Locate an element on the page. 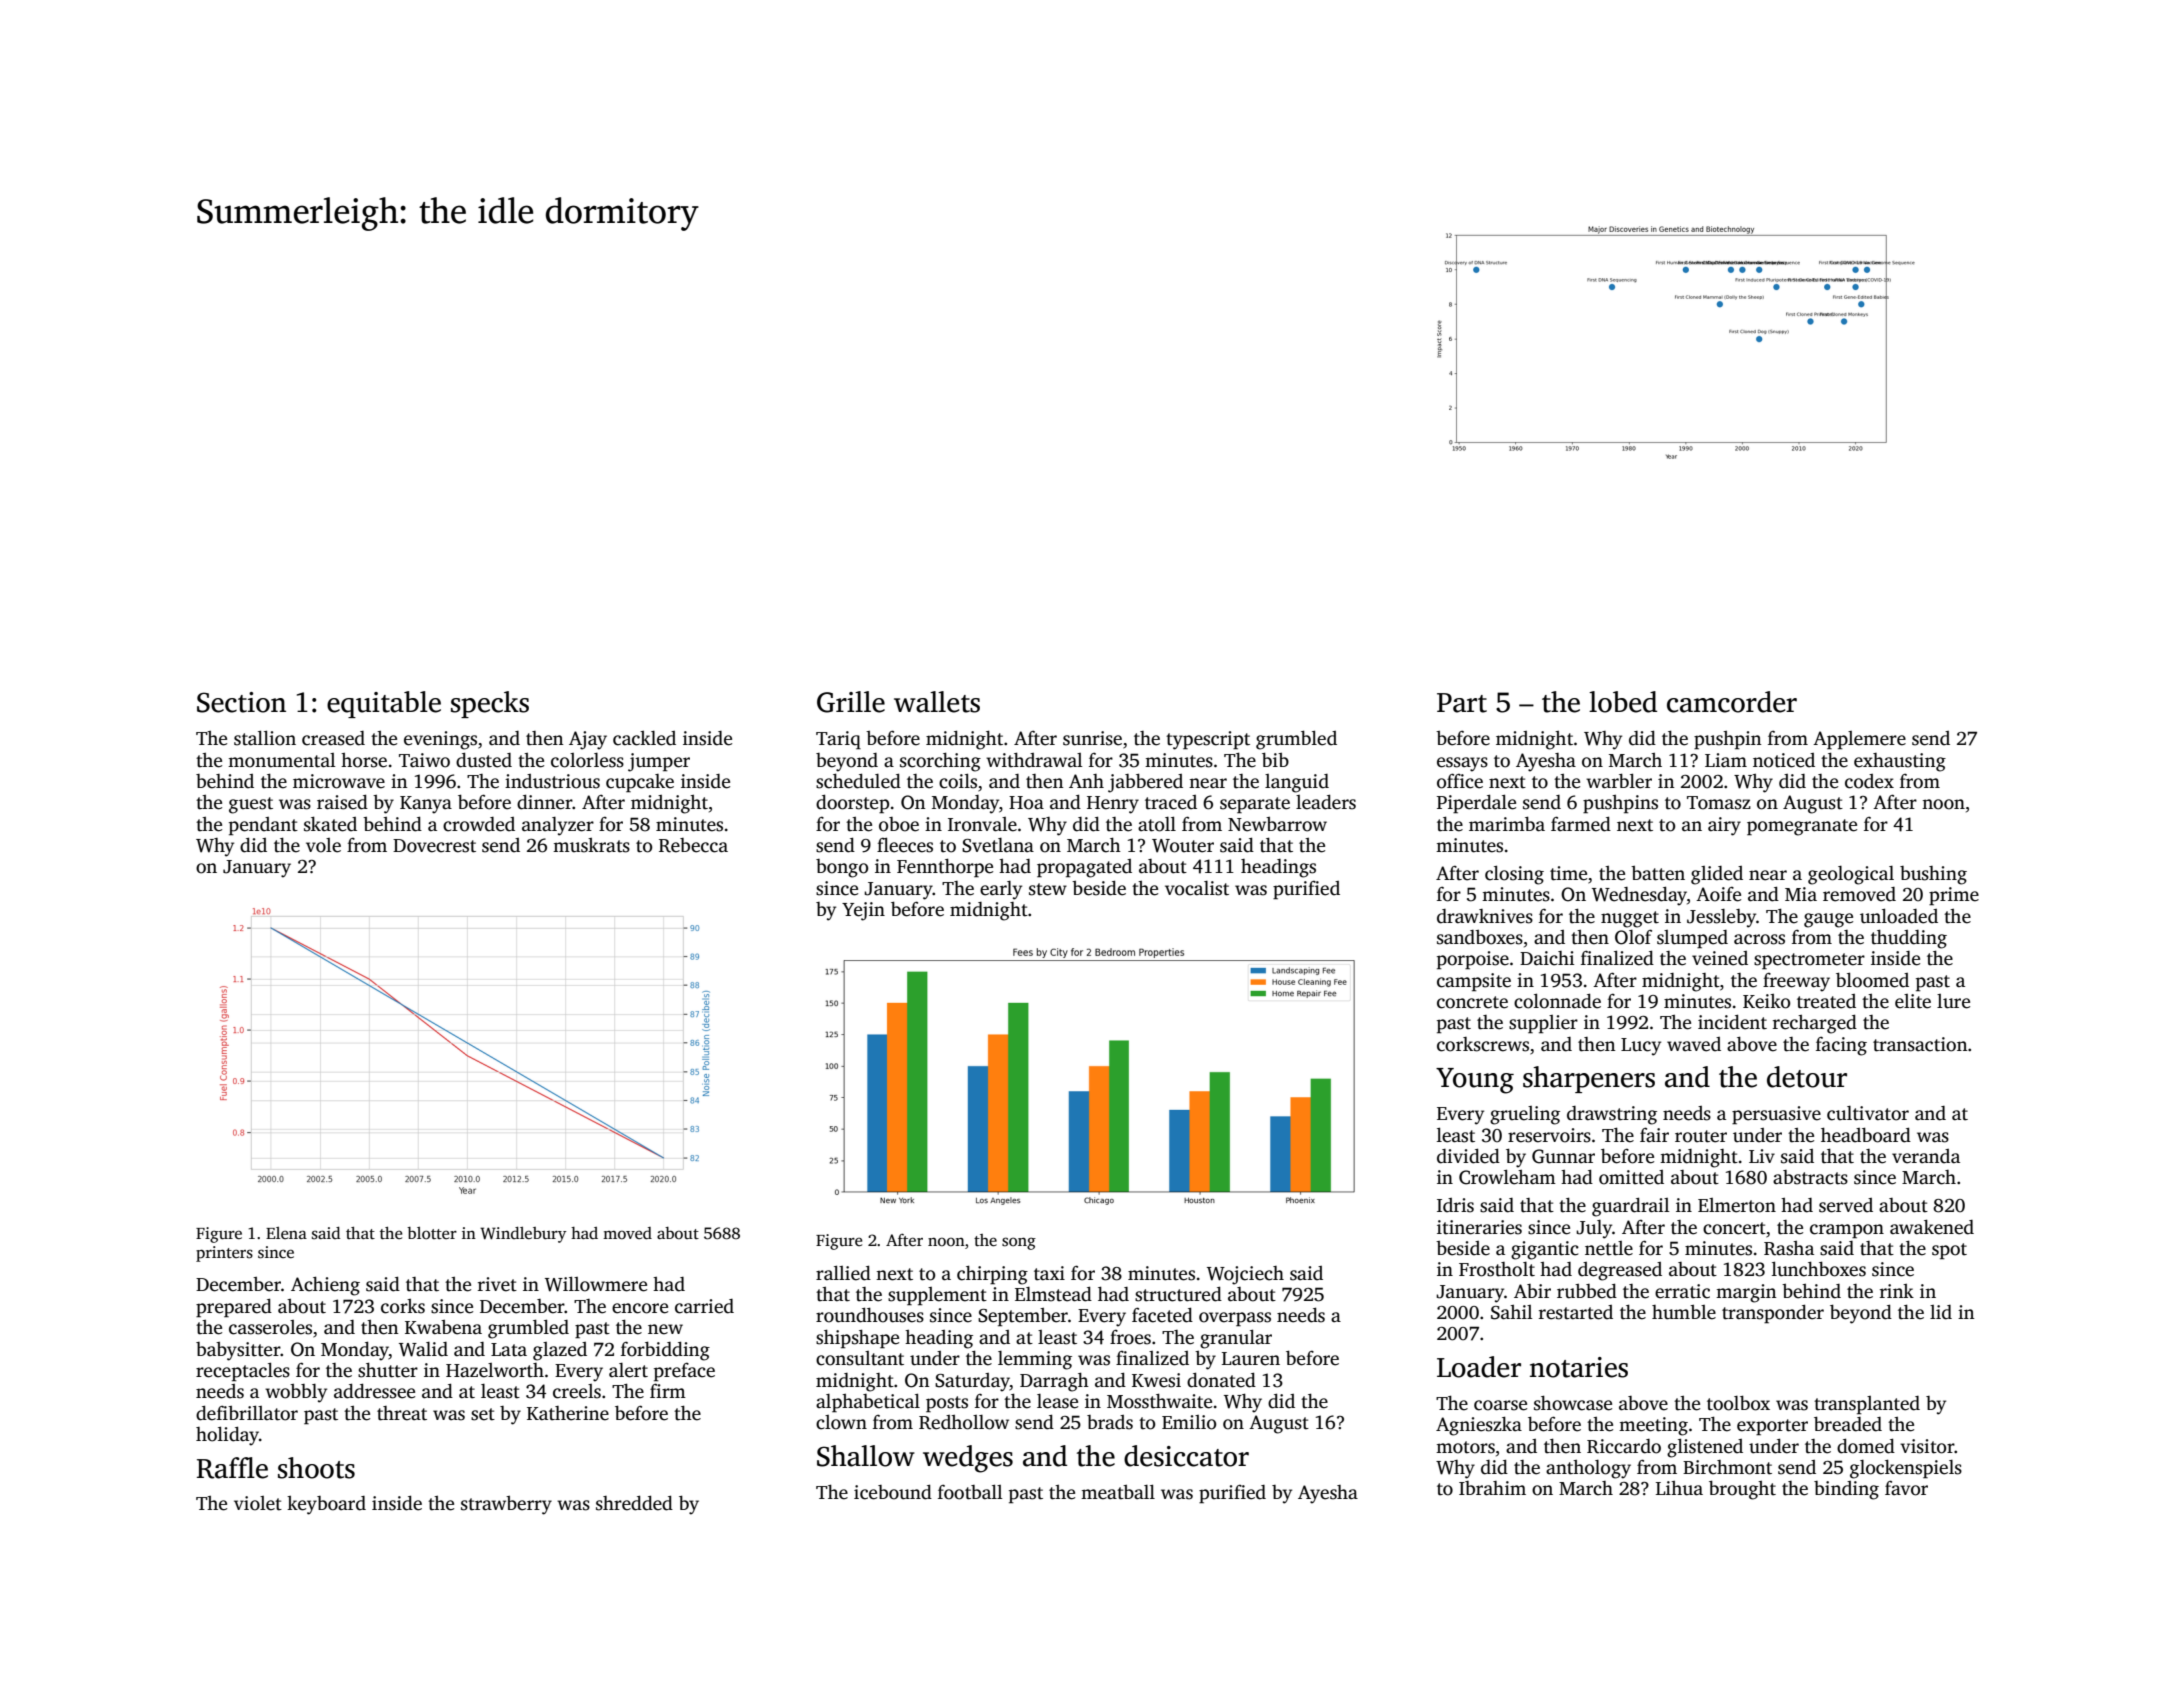 The image size is (2178, 1683). song is located at coordinates (1019, 1243).
